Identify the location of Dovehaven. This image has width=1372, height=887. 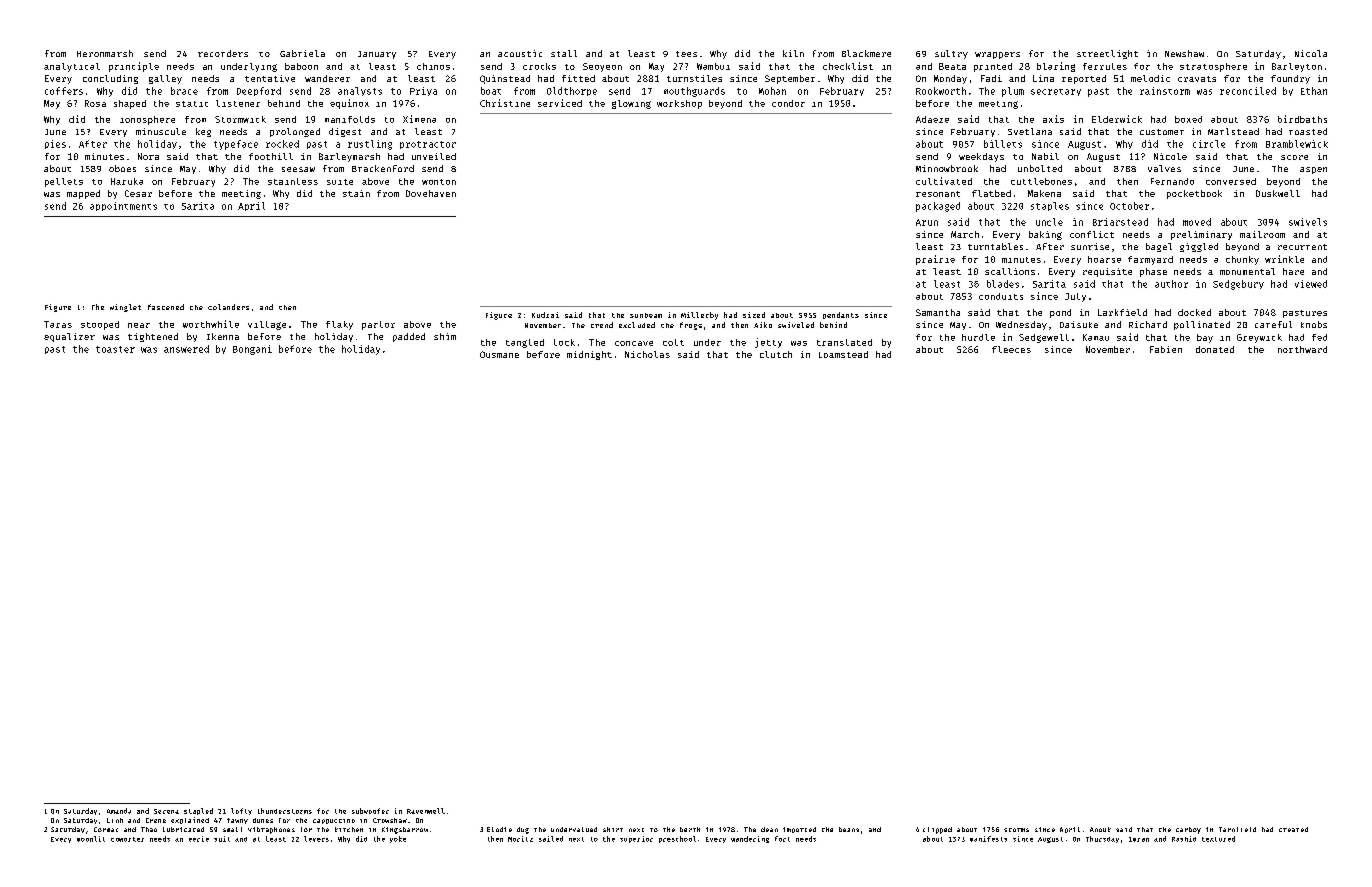
(431, 193).
